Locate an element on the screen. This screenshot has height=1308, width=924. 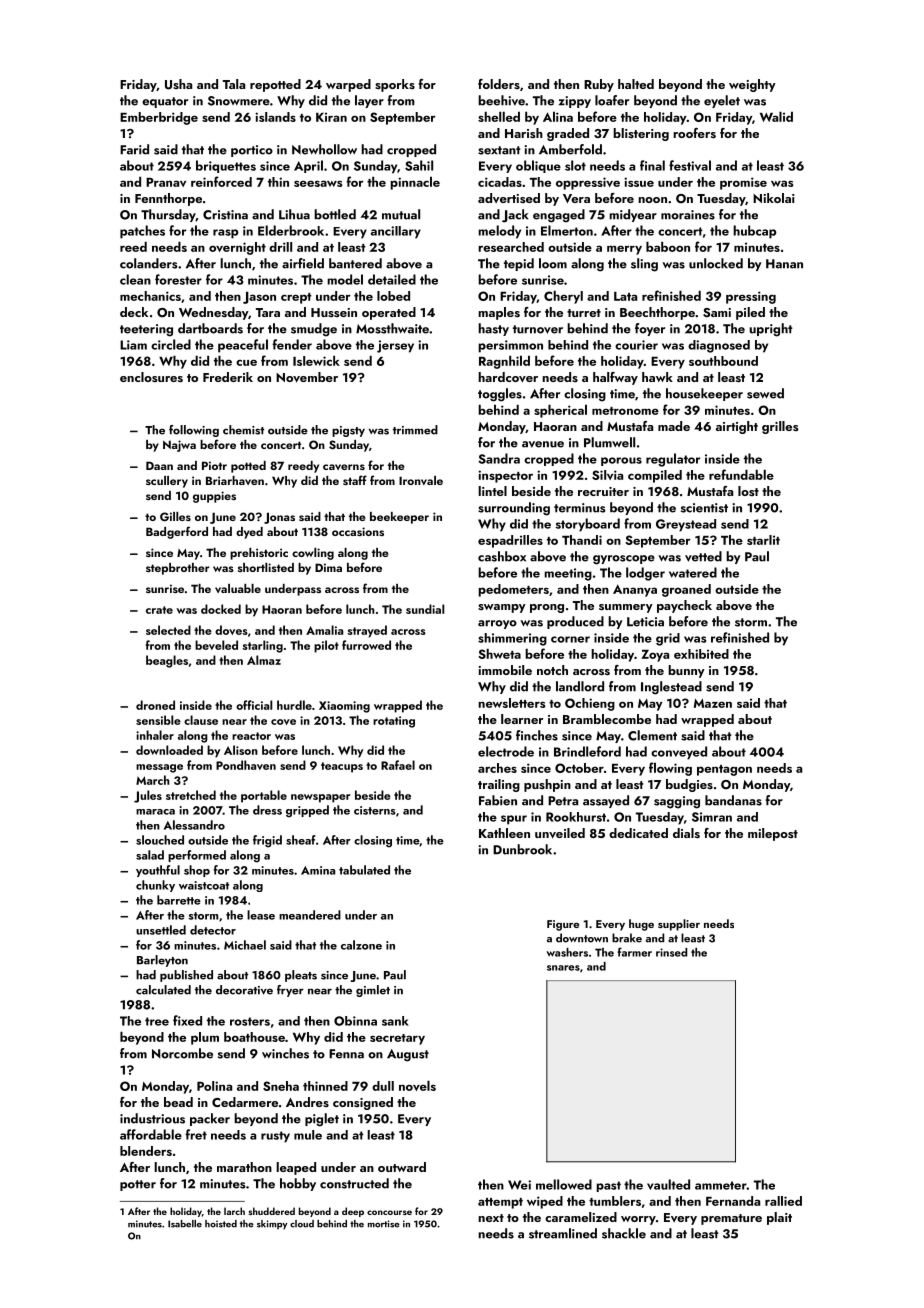
unveiled is located at coordinates (560, 833).
